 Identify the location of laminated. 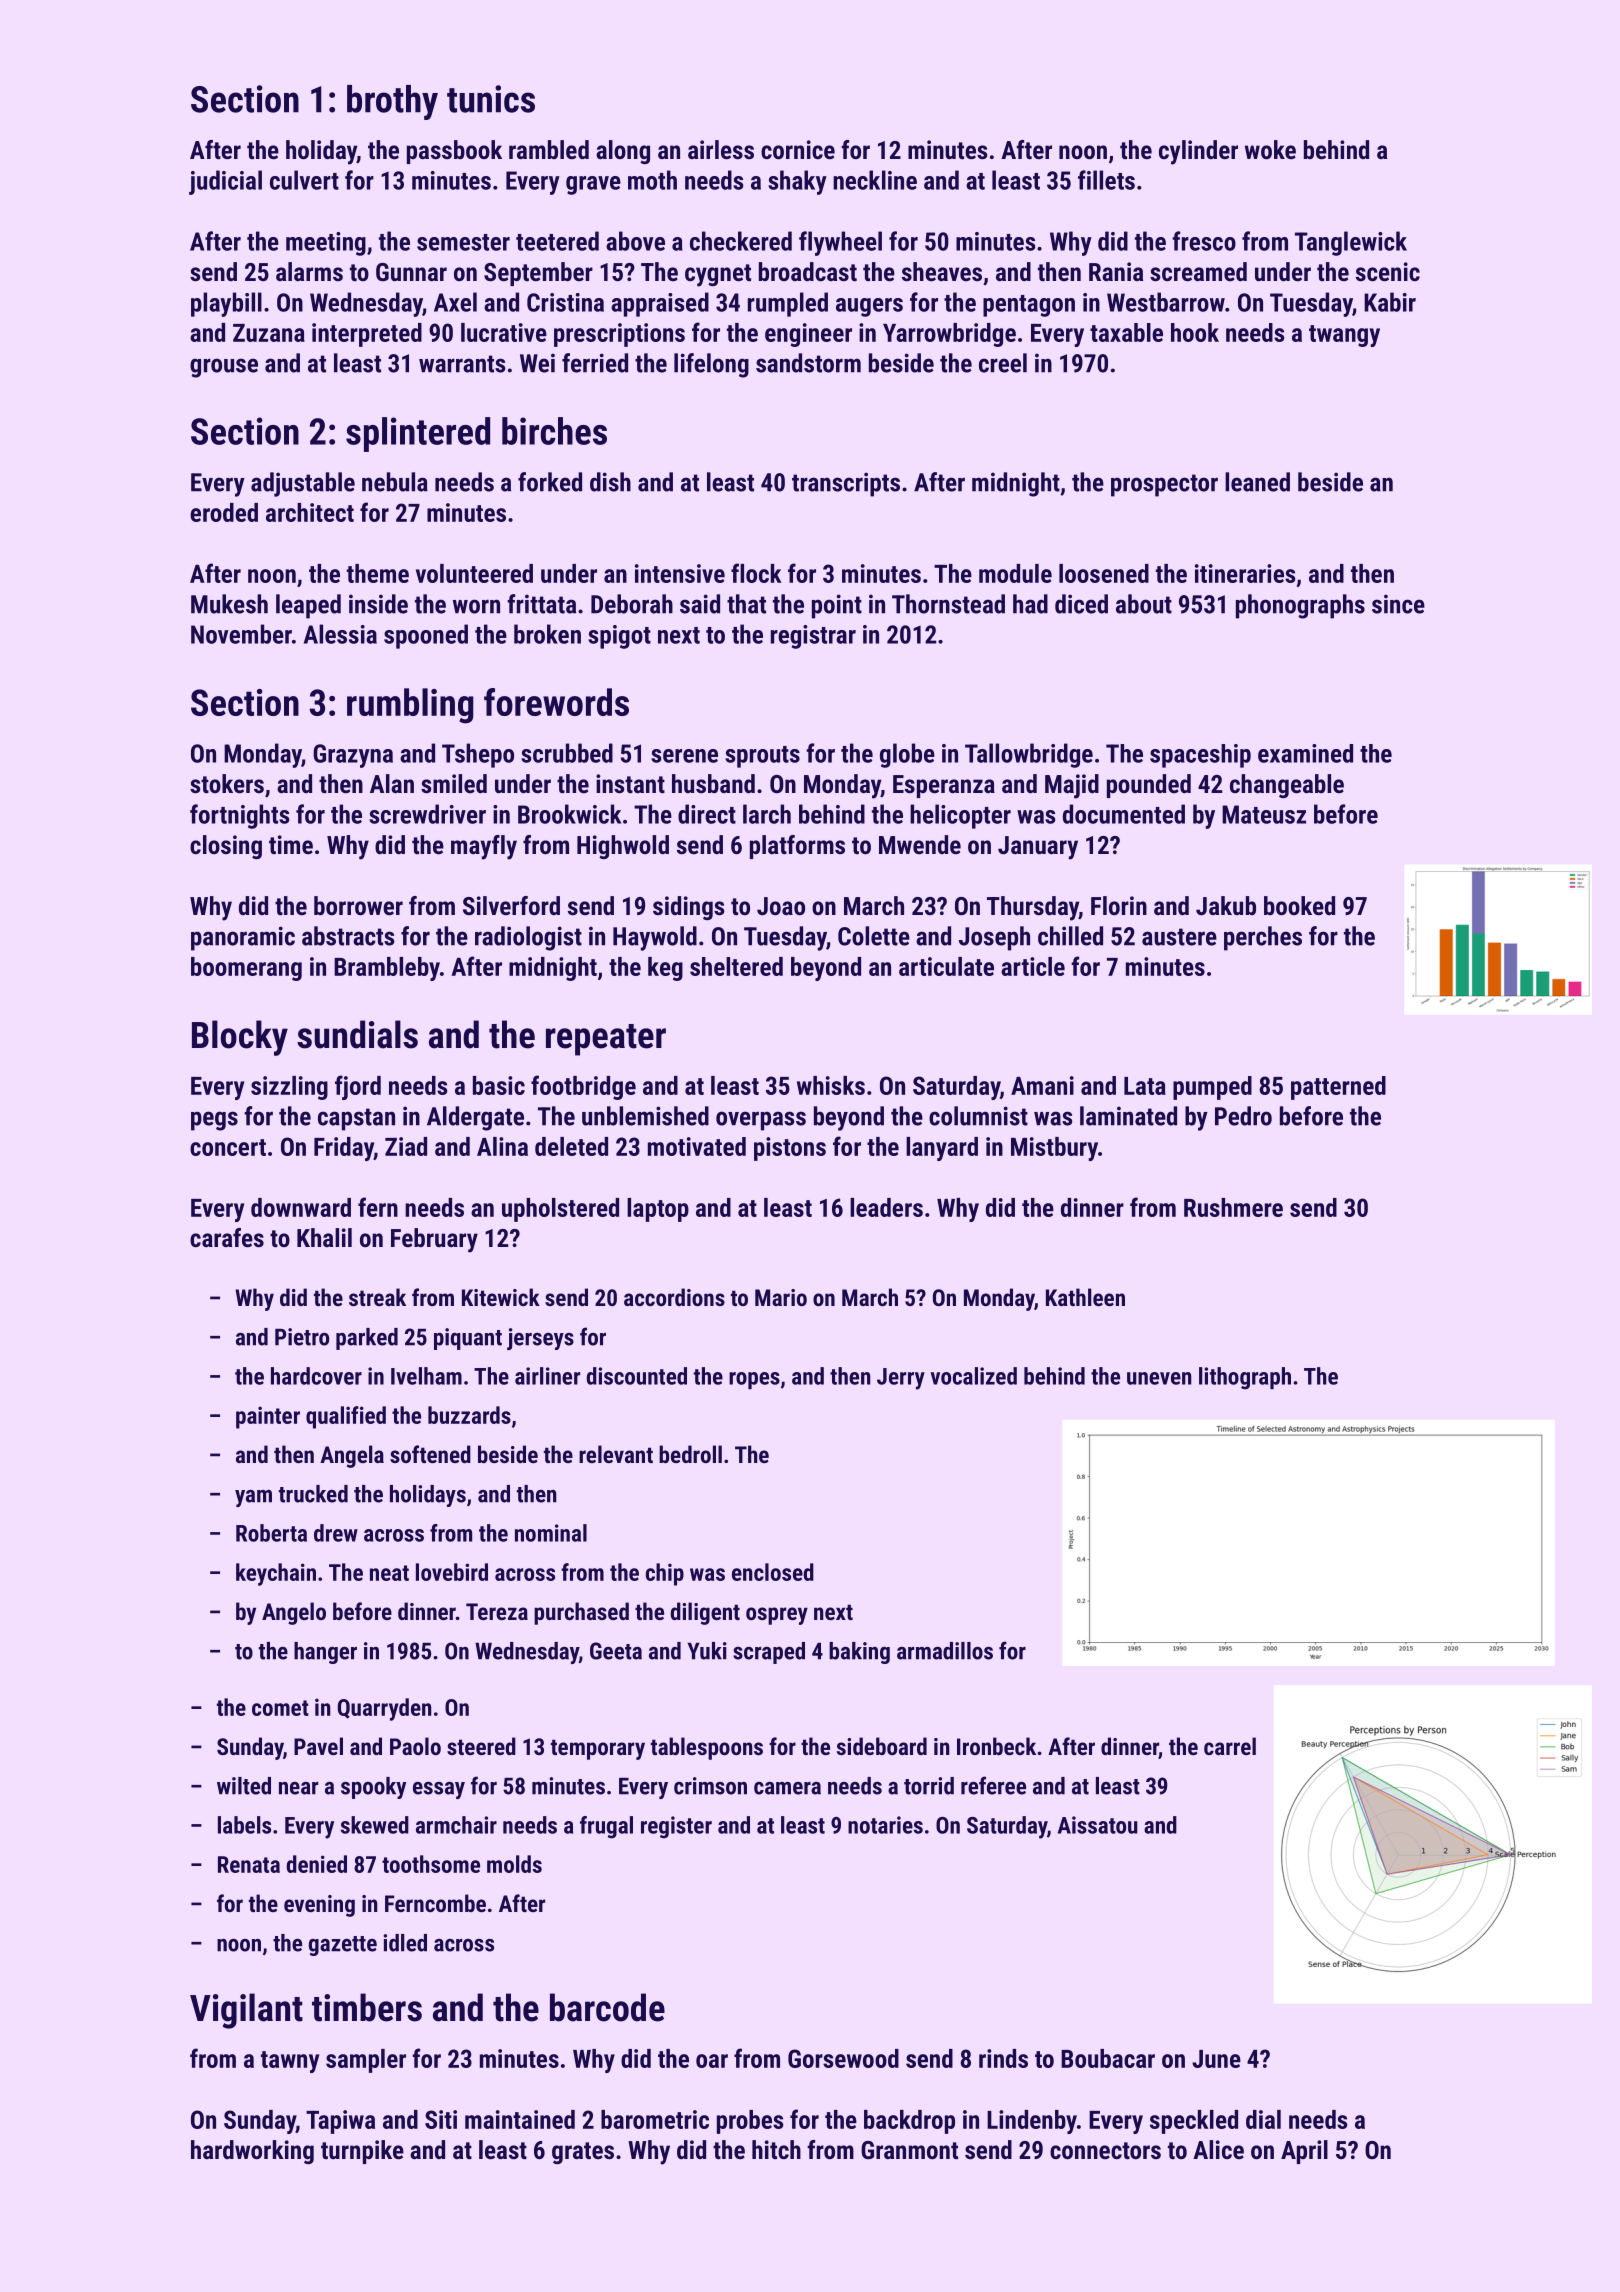
(1128, 1116).
